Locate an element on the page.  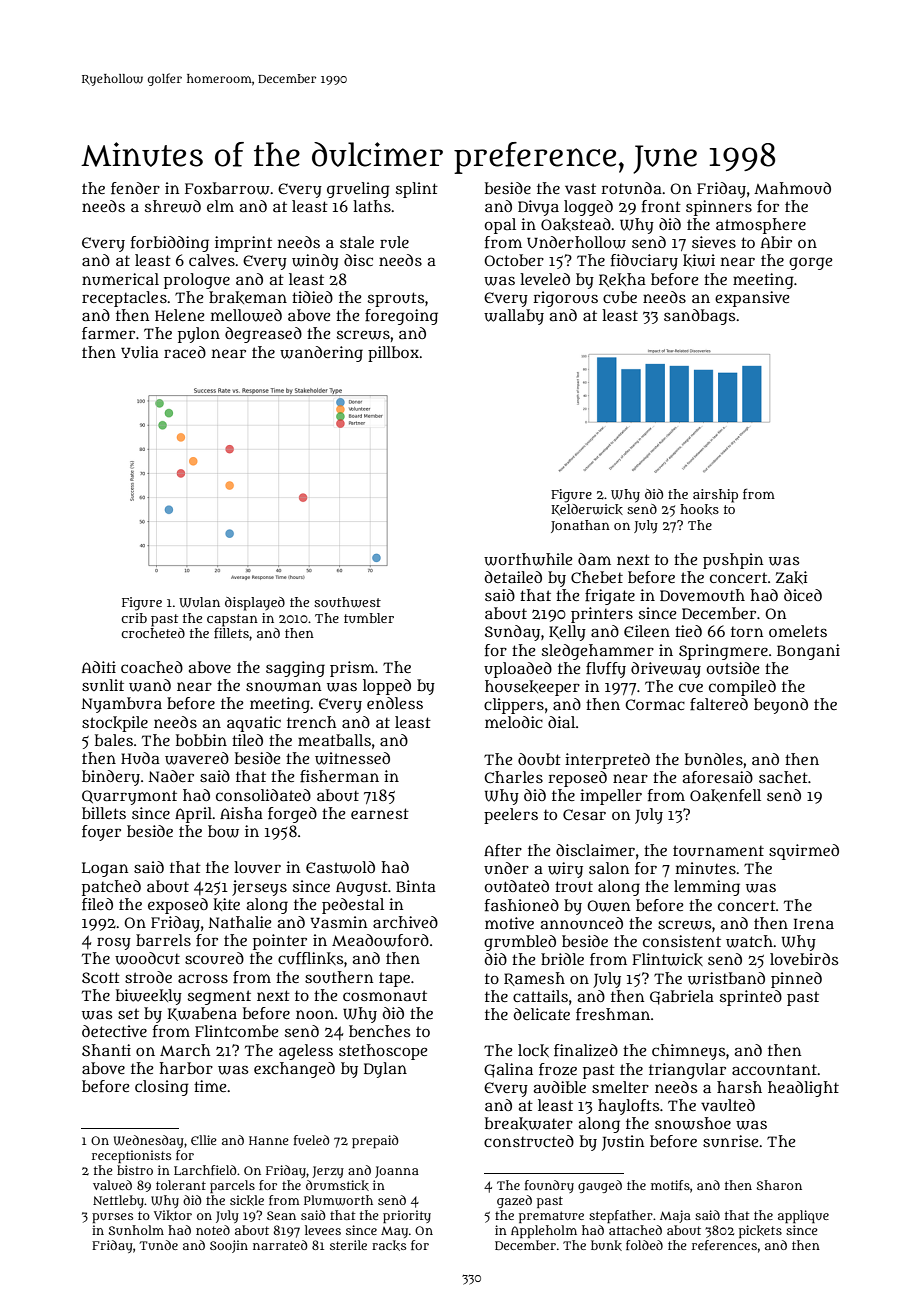
bunk is located at coordinates (606, 1245).
